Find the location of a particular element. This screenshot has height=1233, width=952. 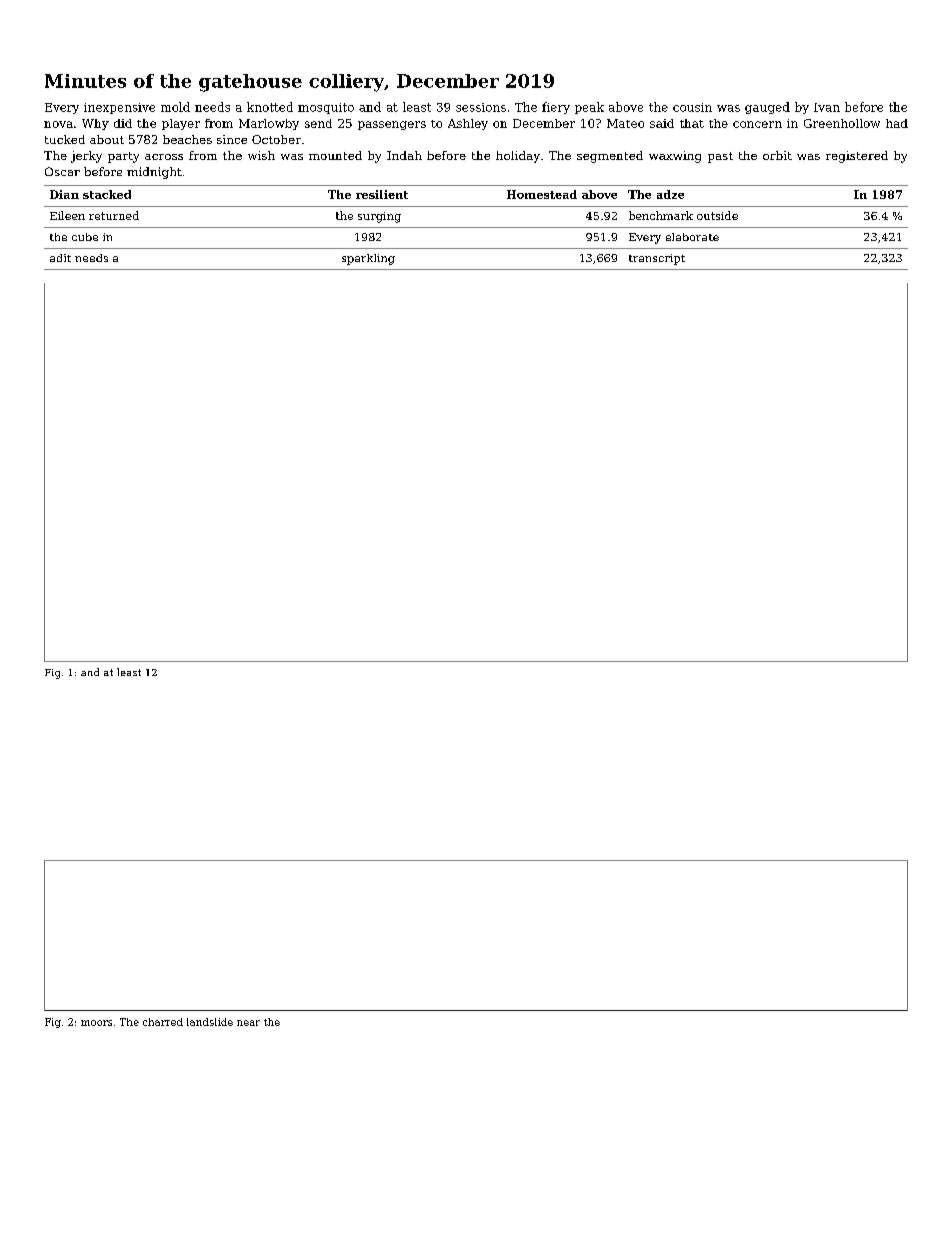

moors is located at coordinates (96, 1023).
